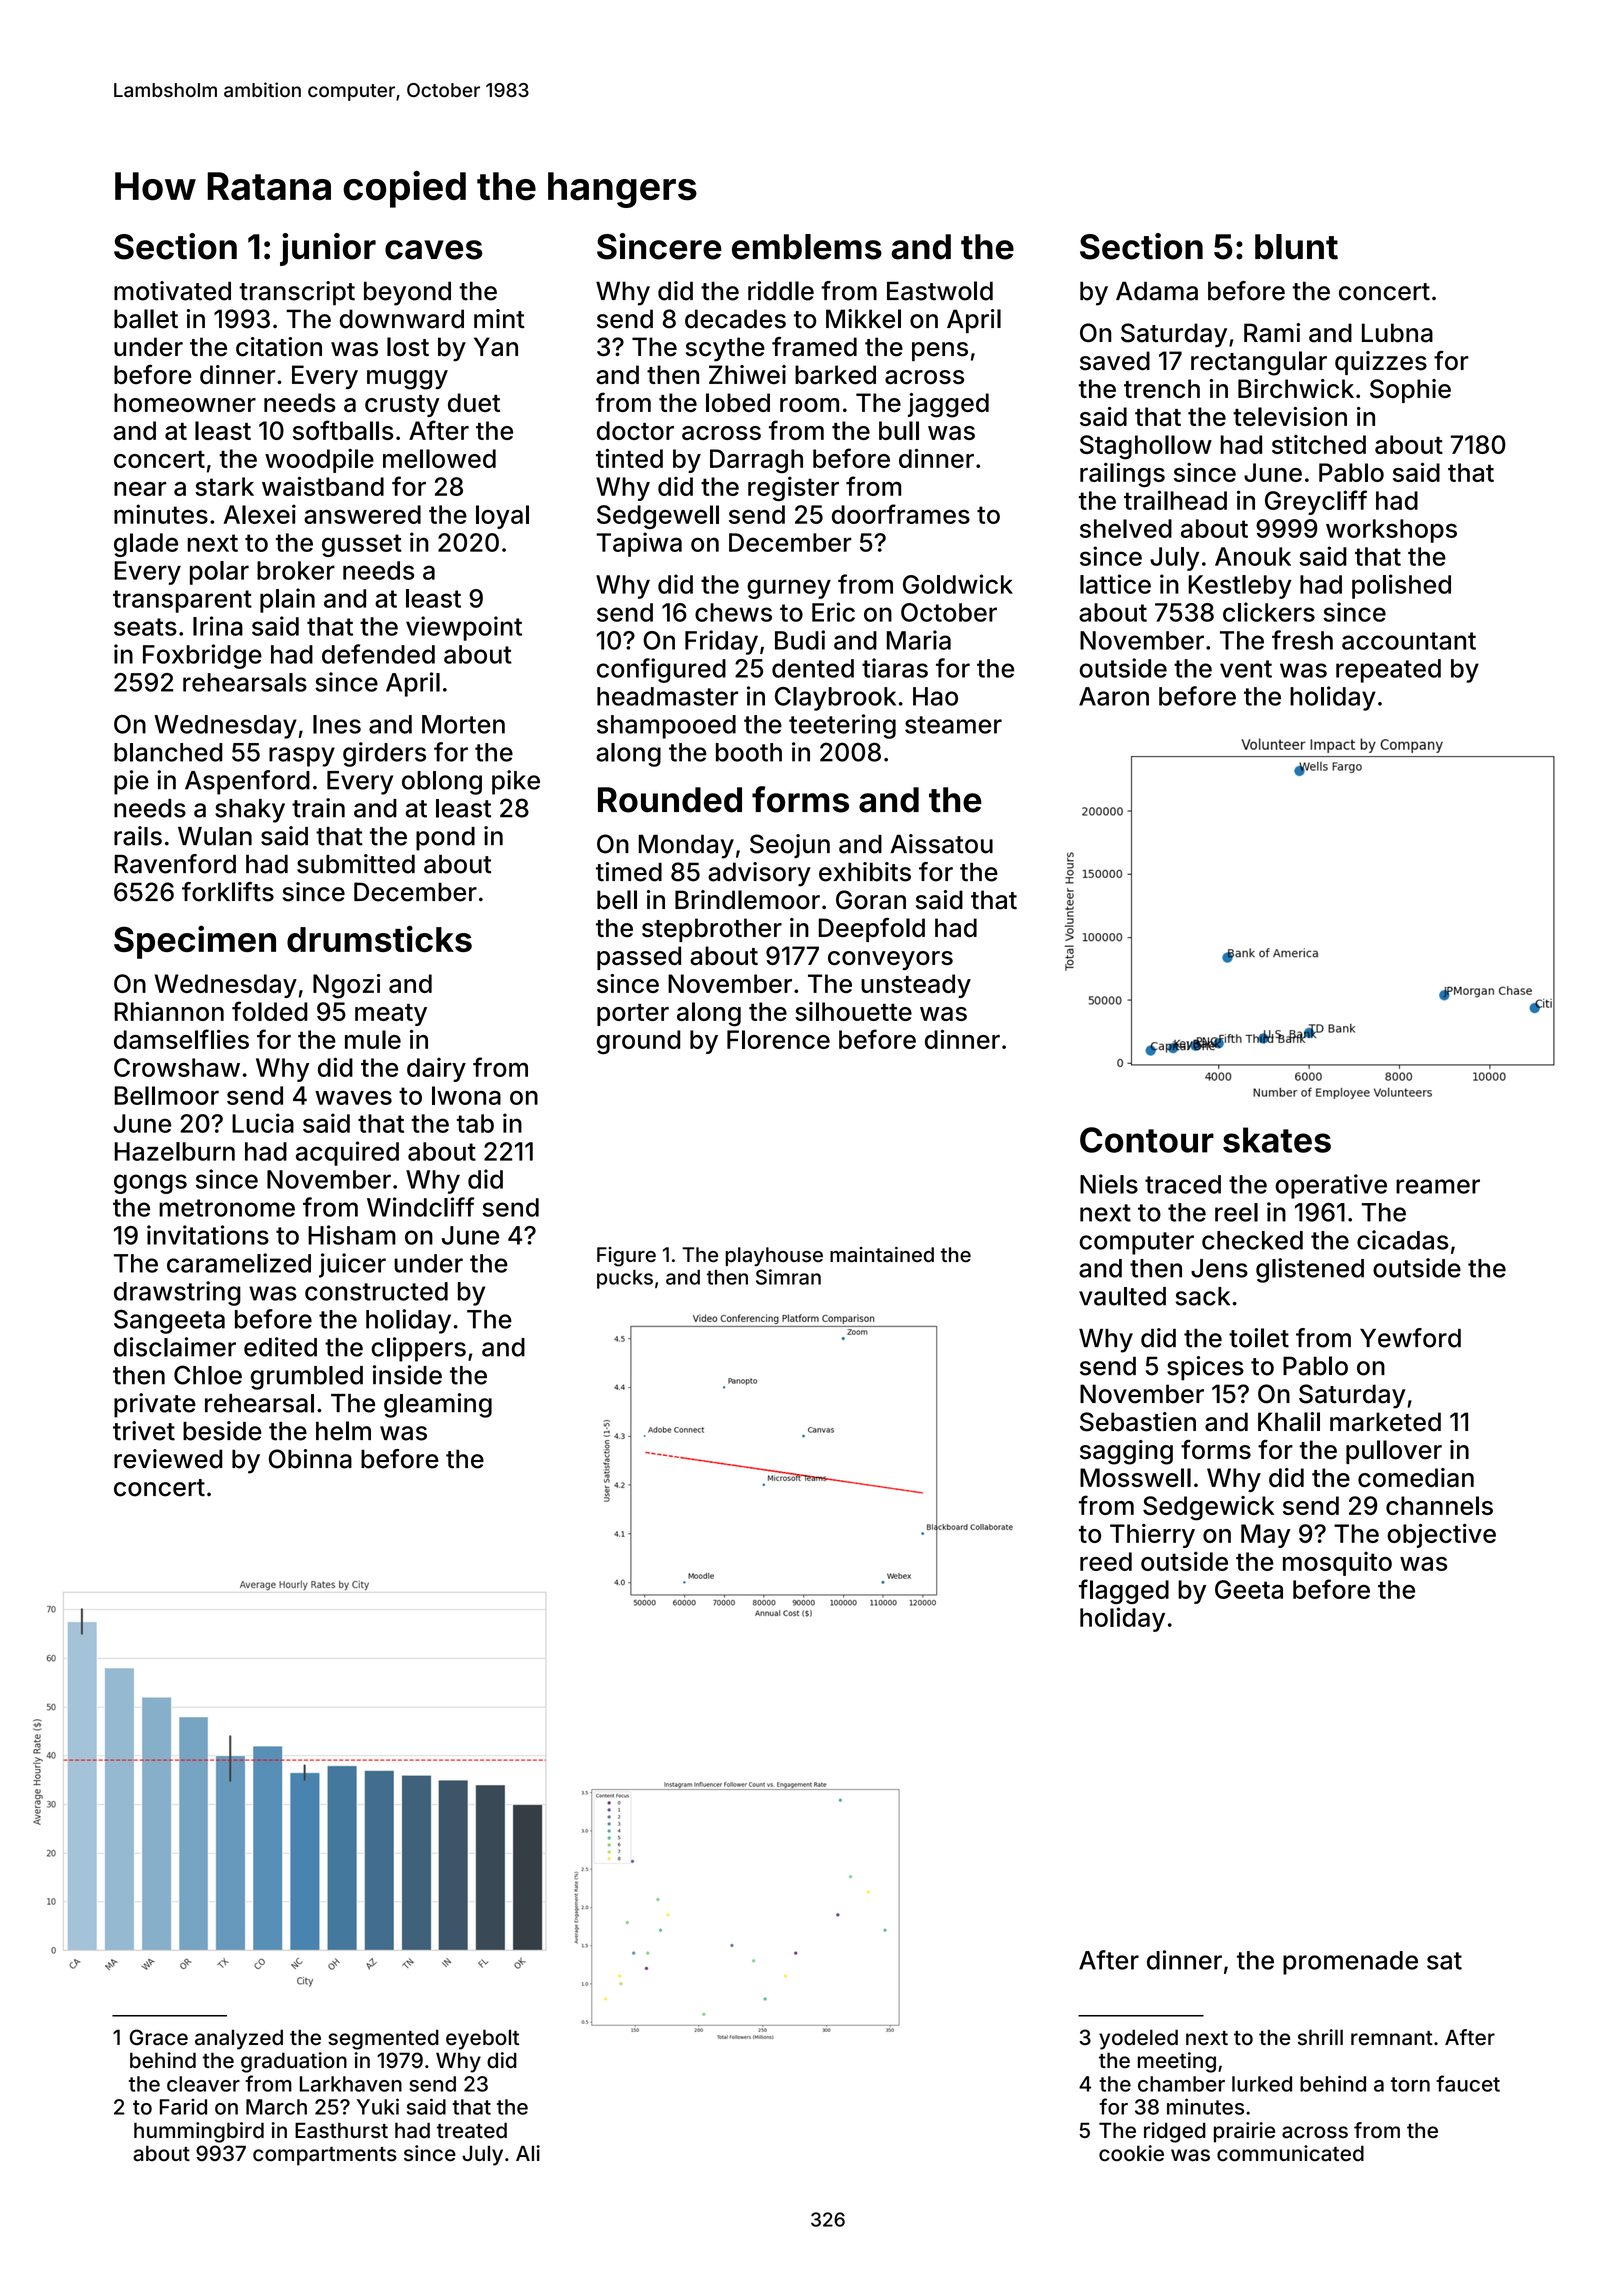  Describe the element at coordinates (328, 249) in the page. I see `junior` at that location.
